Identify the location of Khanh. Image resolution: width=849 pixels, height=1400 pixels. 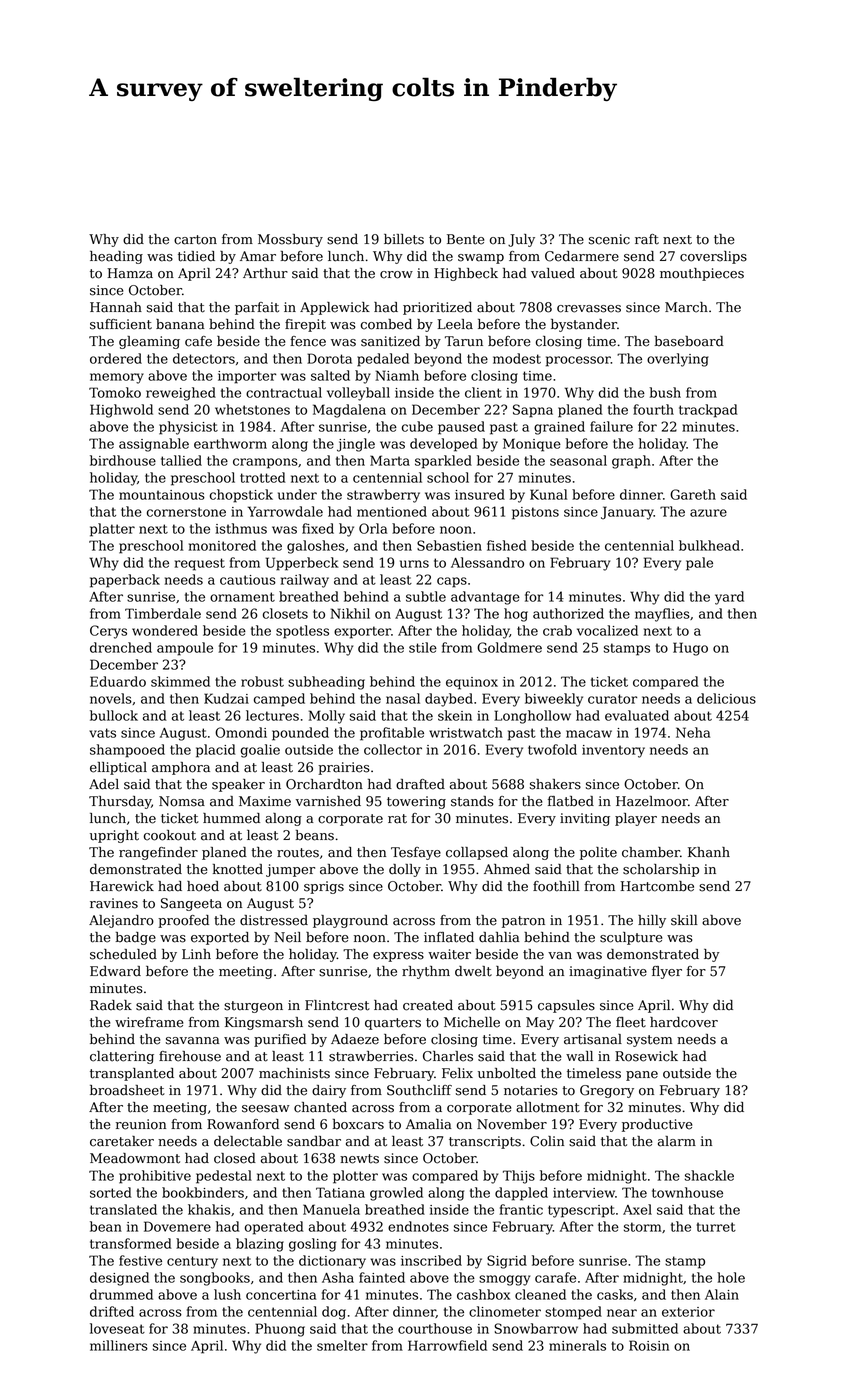
(709, 852).
